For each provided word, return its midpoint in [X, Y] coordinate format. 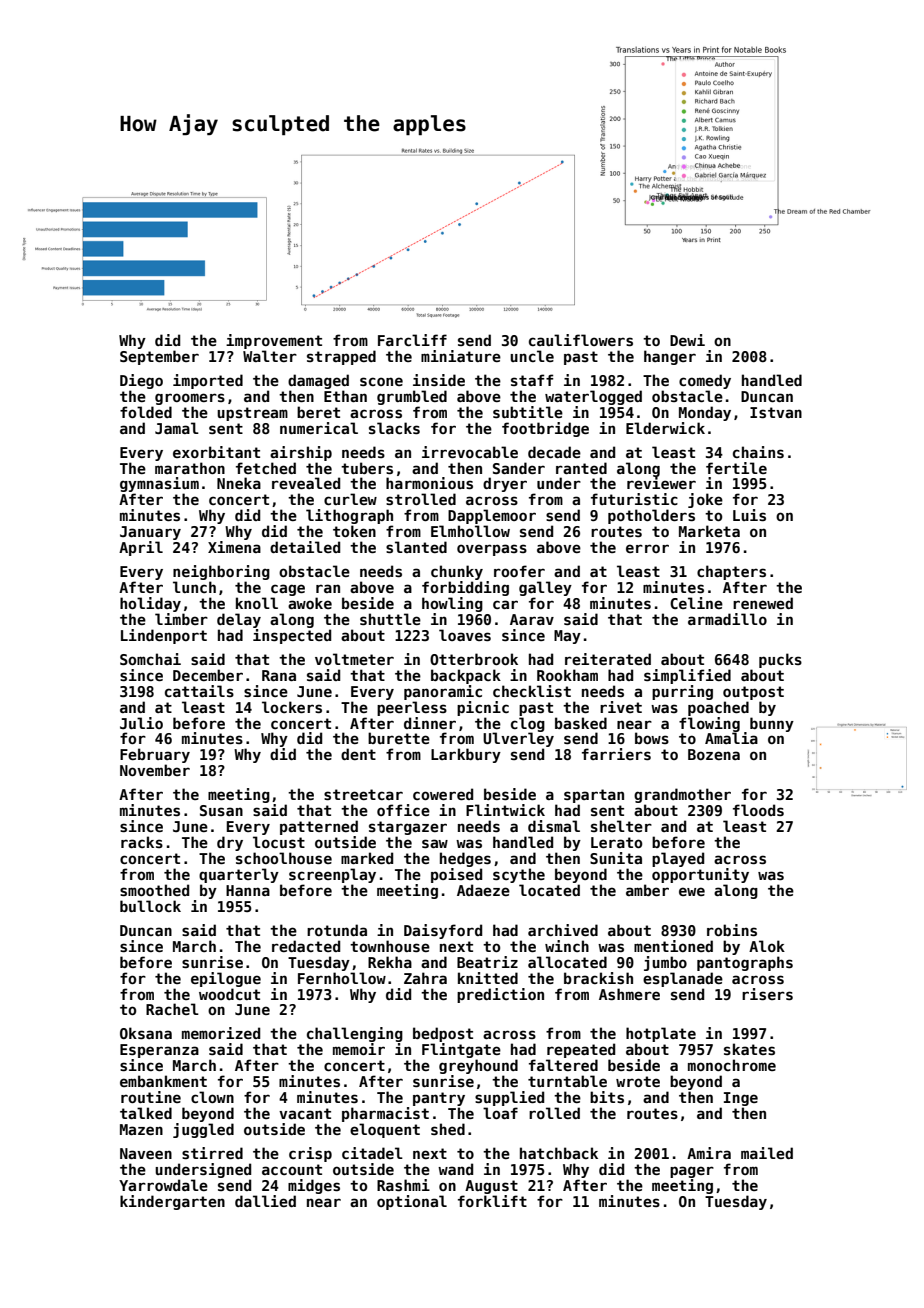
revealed [306, 483]
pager [692, 1172]
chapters [731, 572]
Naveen [146, 1153]
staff [532, 380]
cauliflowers [581, 340]
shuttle [390, 619]
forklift [492, 1201]
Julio [141, 723]
